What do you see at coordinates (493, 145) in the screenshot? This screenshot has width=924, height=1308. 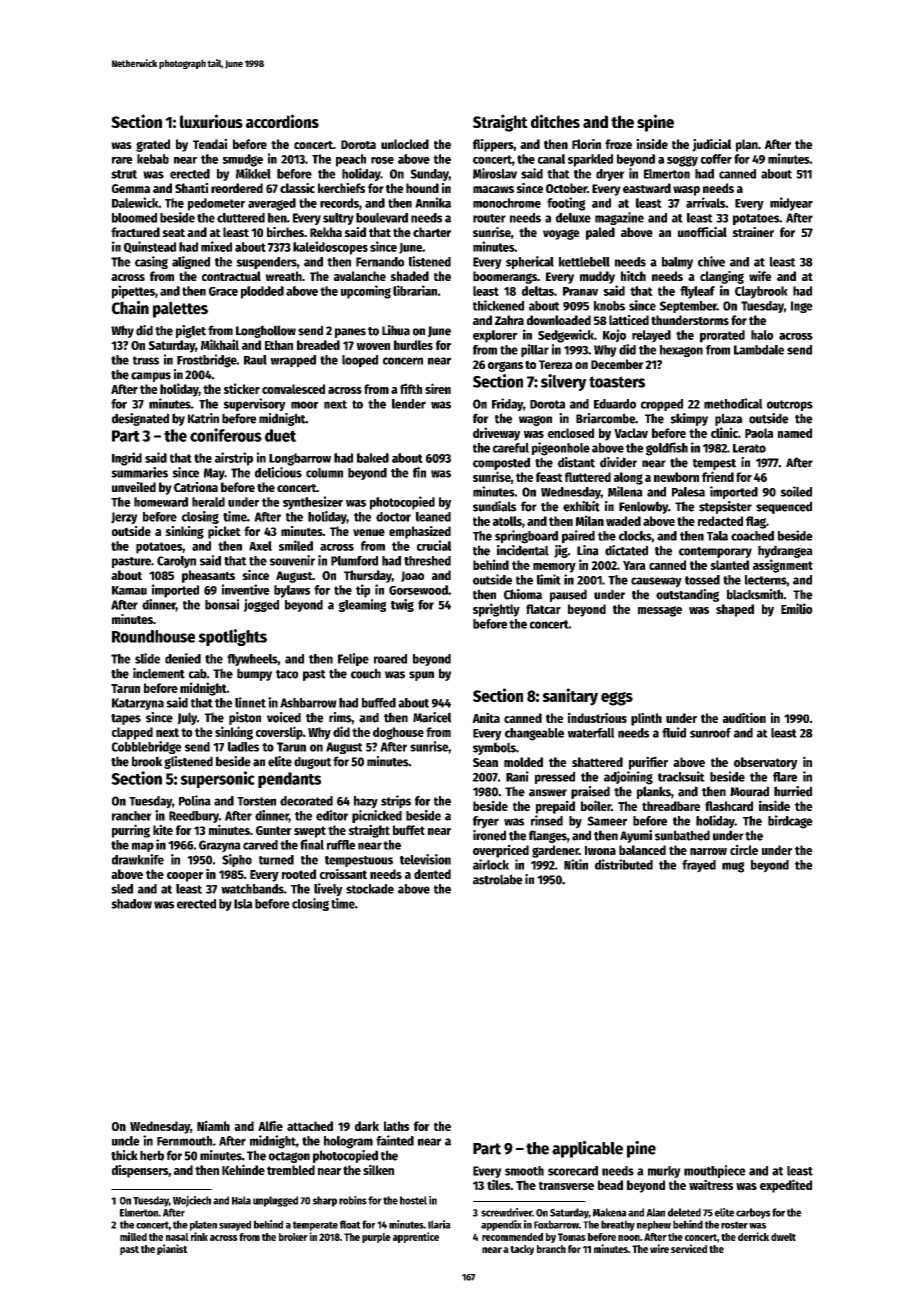 I see `flippers` at bounding box center [493, 145].
